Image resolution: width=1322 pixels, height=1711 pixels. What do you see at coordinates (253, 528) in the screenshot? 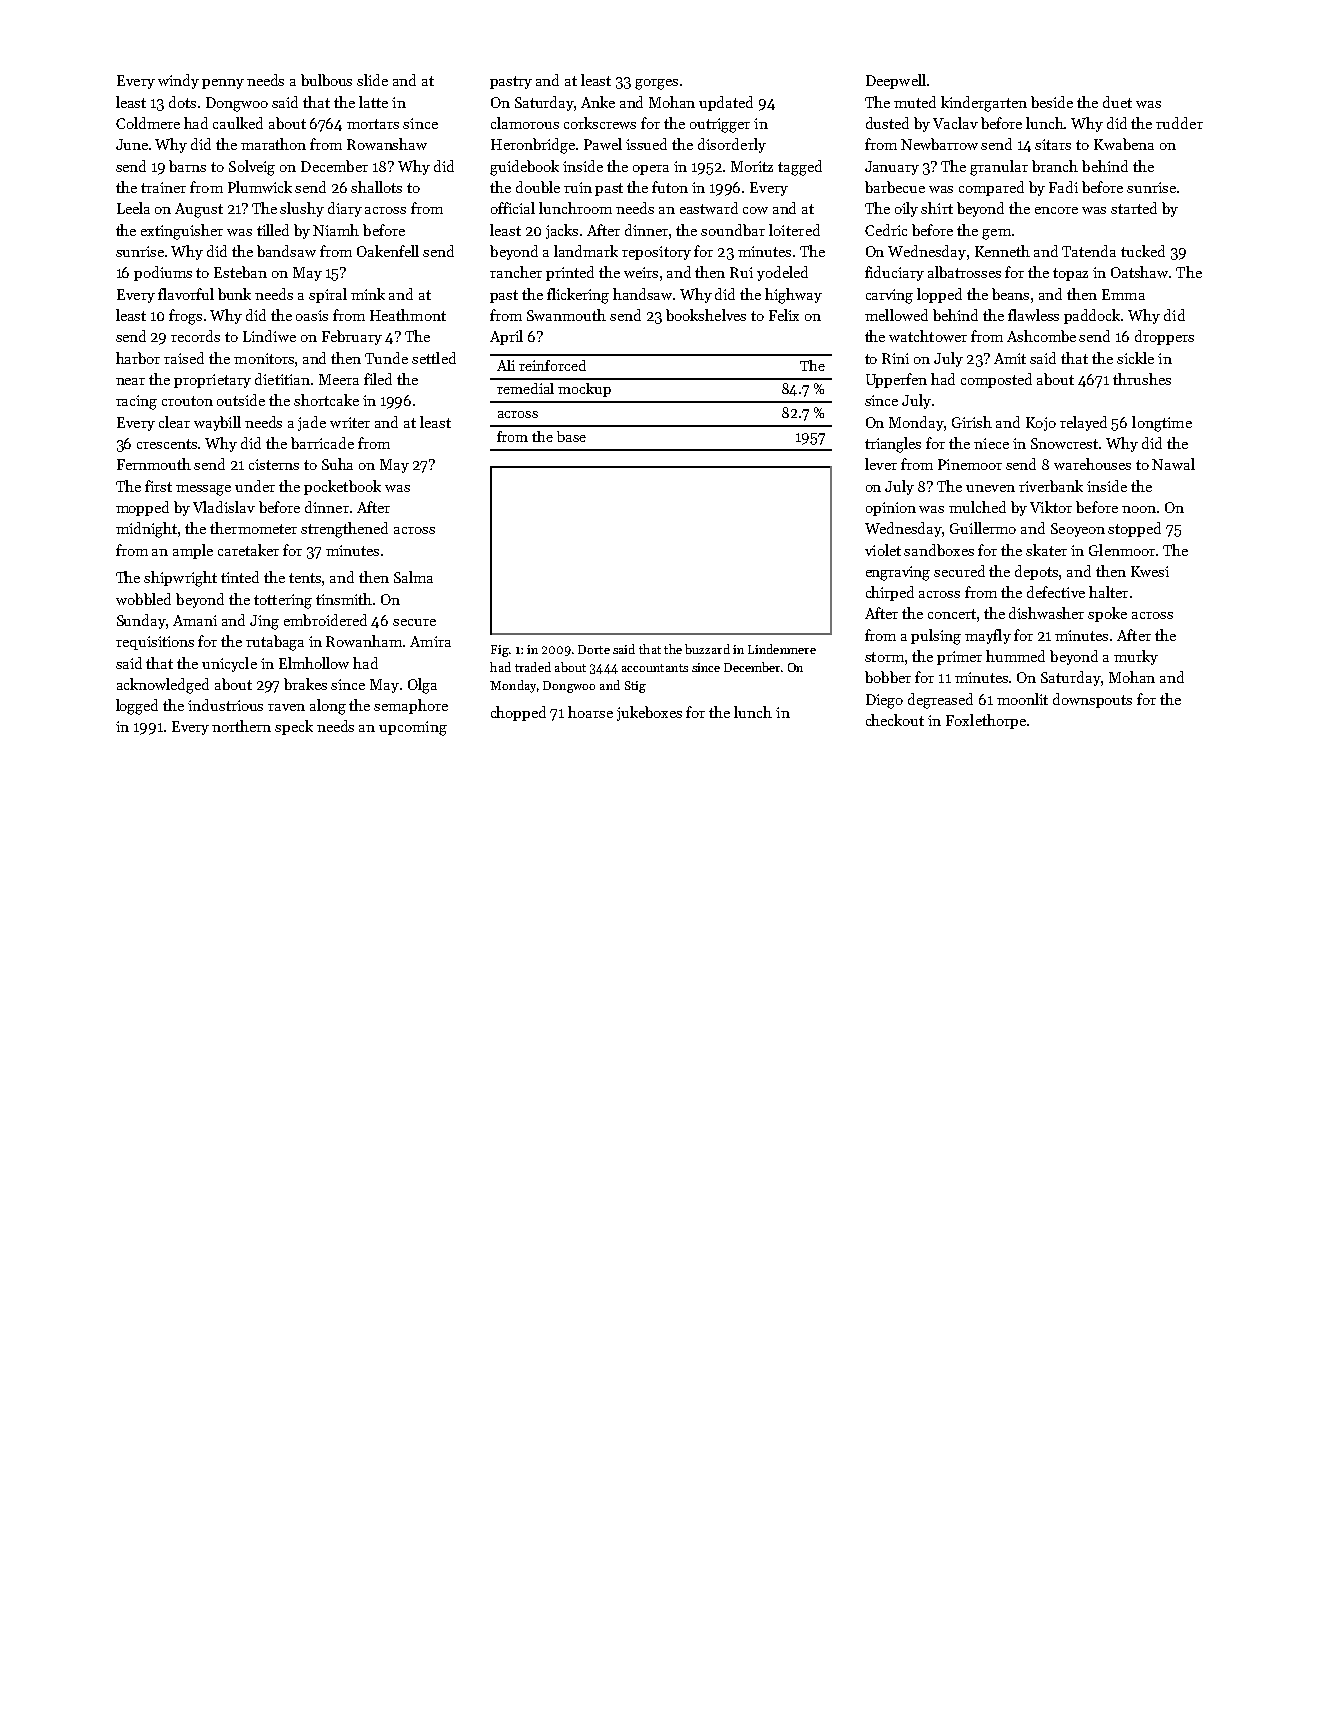
I see `thermometer` at bounding box center [253, 528].
